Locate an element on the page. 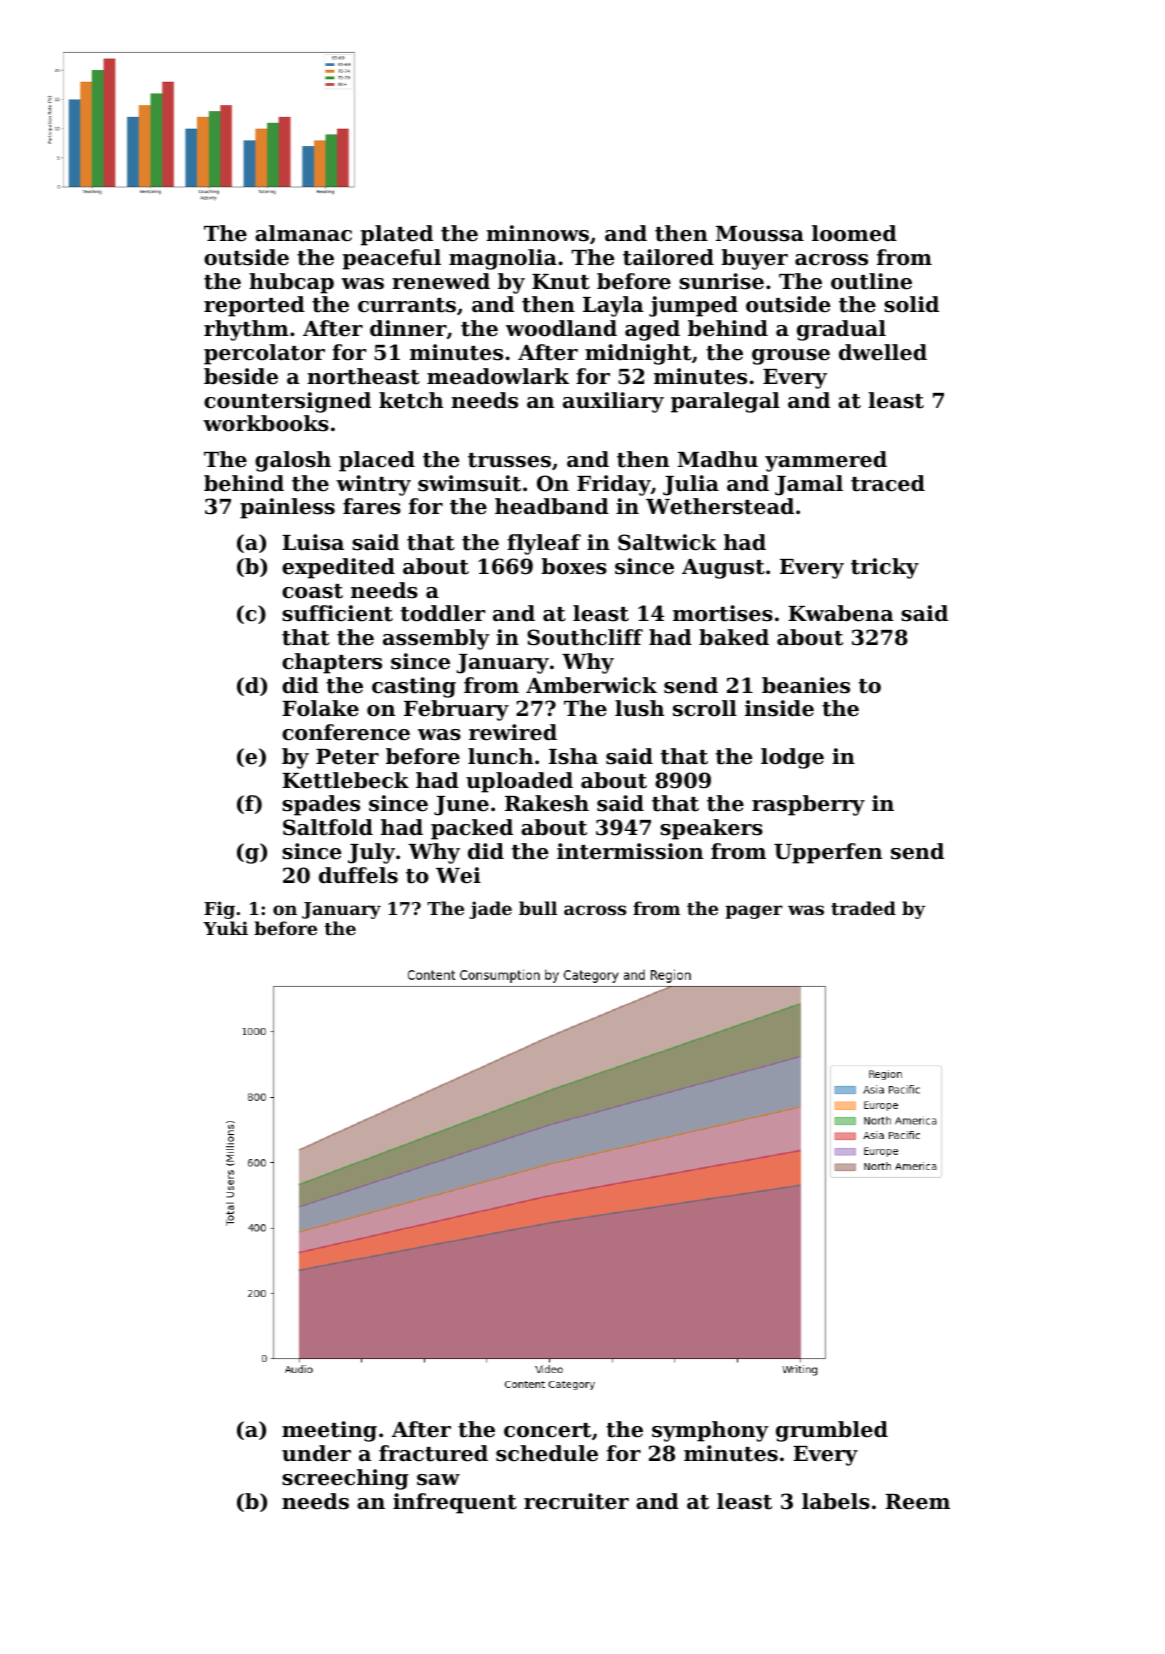  bull is located at coordinates (538, 908).
